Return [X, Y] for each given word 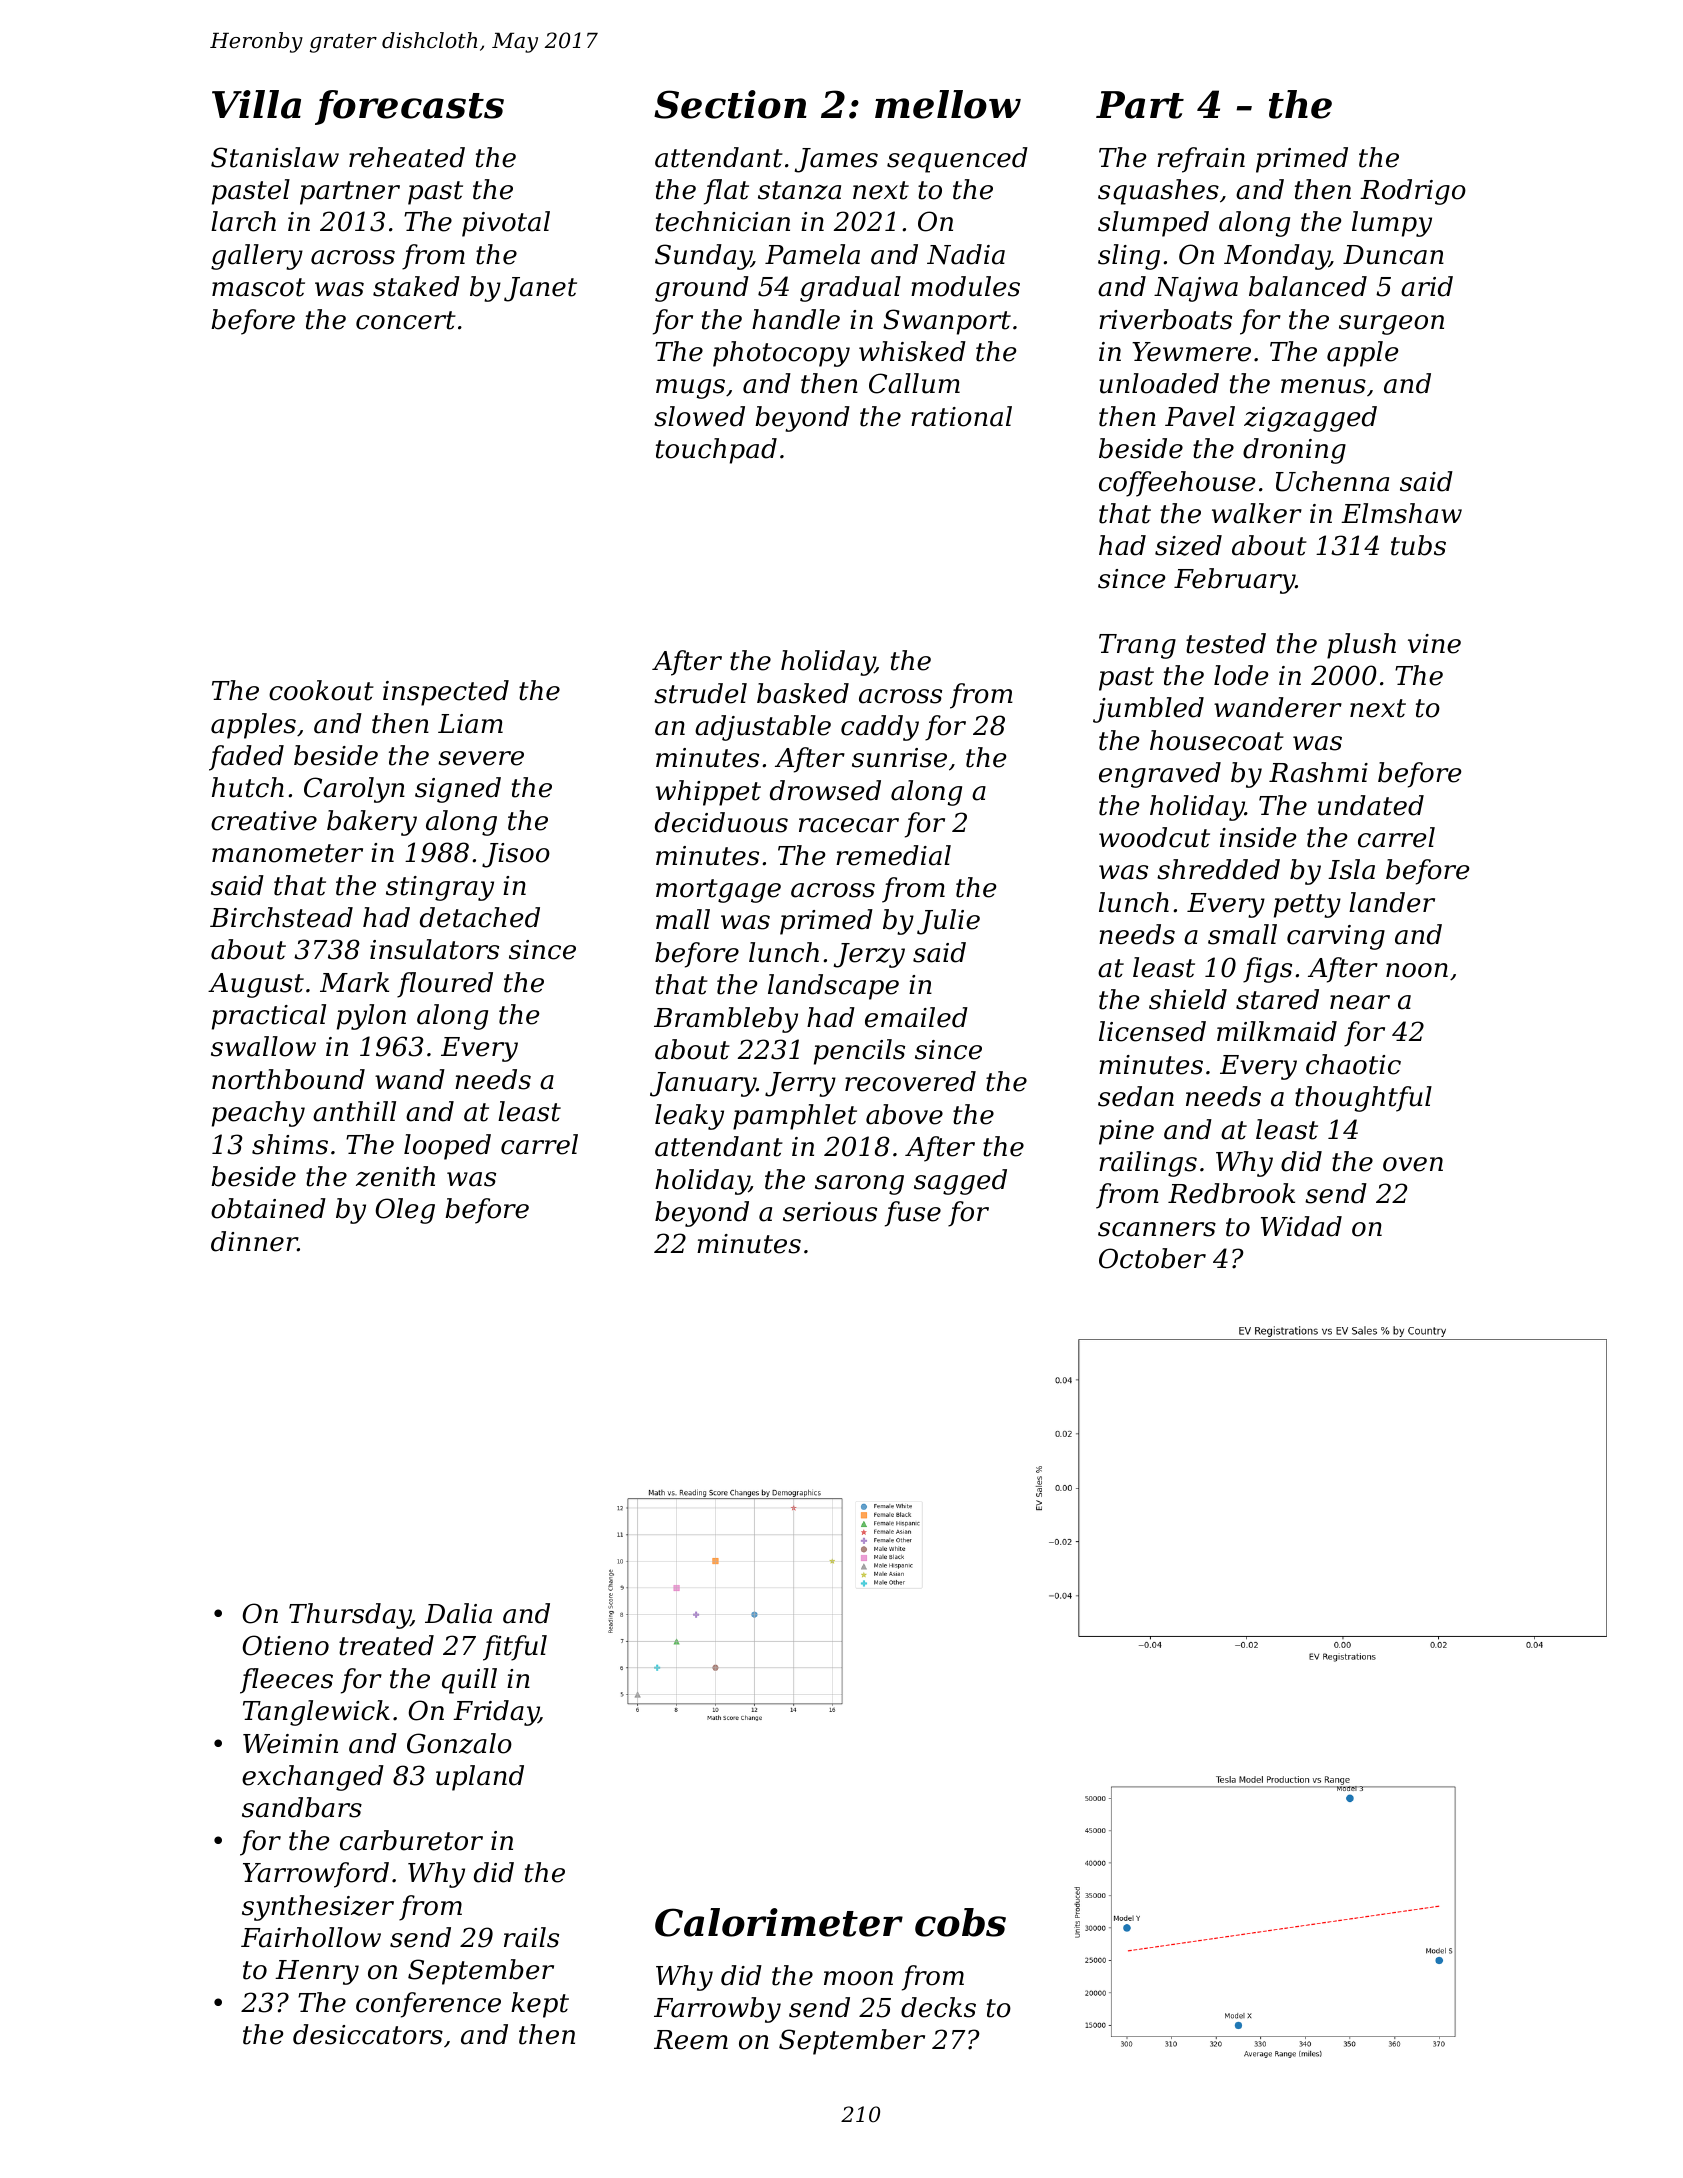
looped [447, 1147]
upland [480, 1778]
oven [1413, 1164]
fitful [515, 1648]
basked [803, 693]
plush [1361, 646]
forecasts [409, 107]
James [836, 160]
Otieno [285, 1645]
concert [406, 320]
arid [1427, 286]
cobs [960, 1922]
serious [830, 1212]
